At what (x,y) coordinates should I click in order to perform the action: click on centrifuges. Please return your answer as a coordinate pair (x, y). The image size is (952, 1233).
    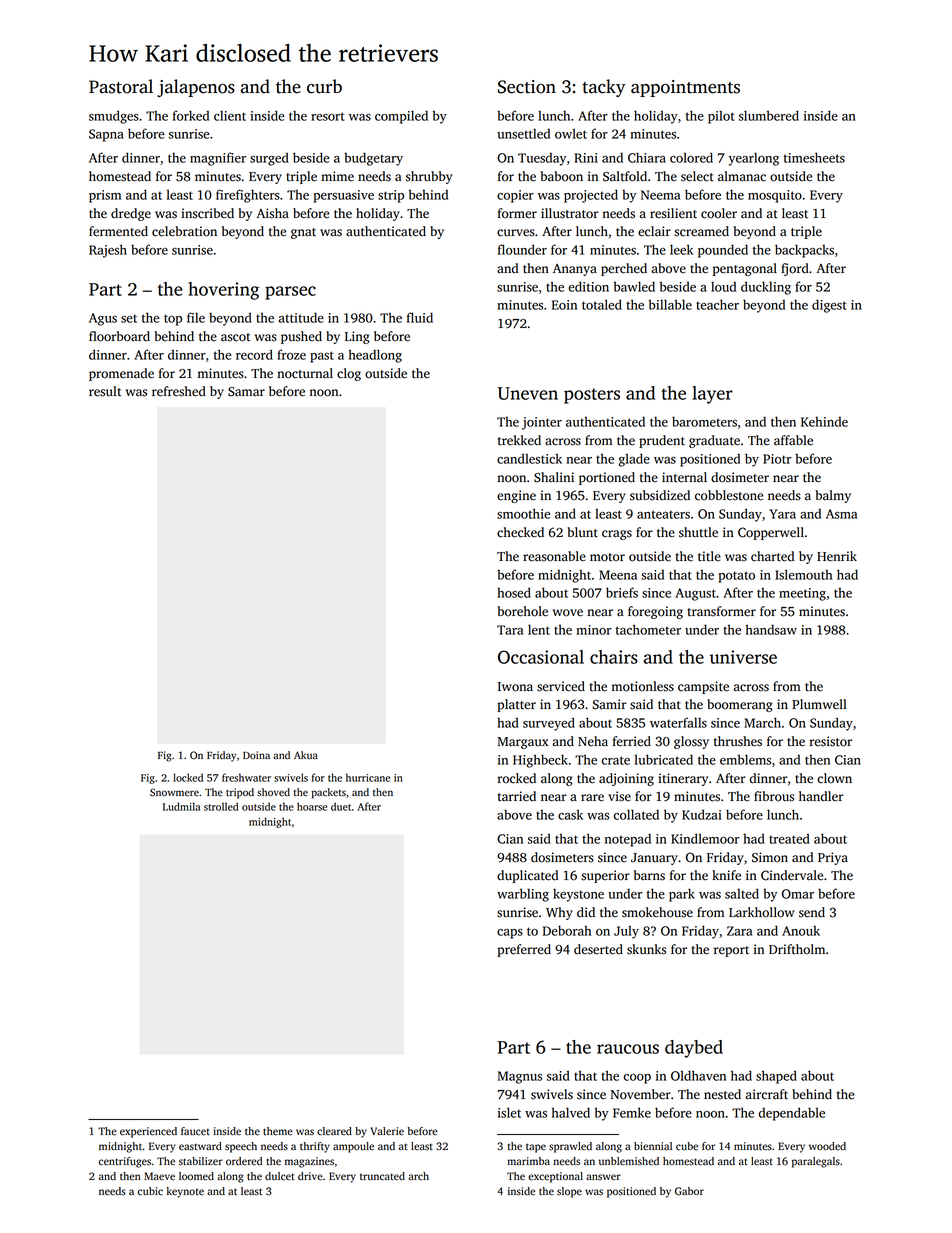
    Looking at the image, I should click on (125, 1162).
